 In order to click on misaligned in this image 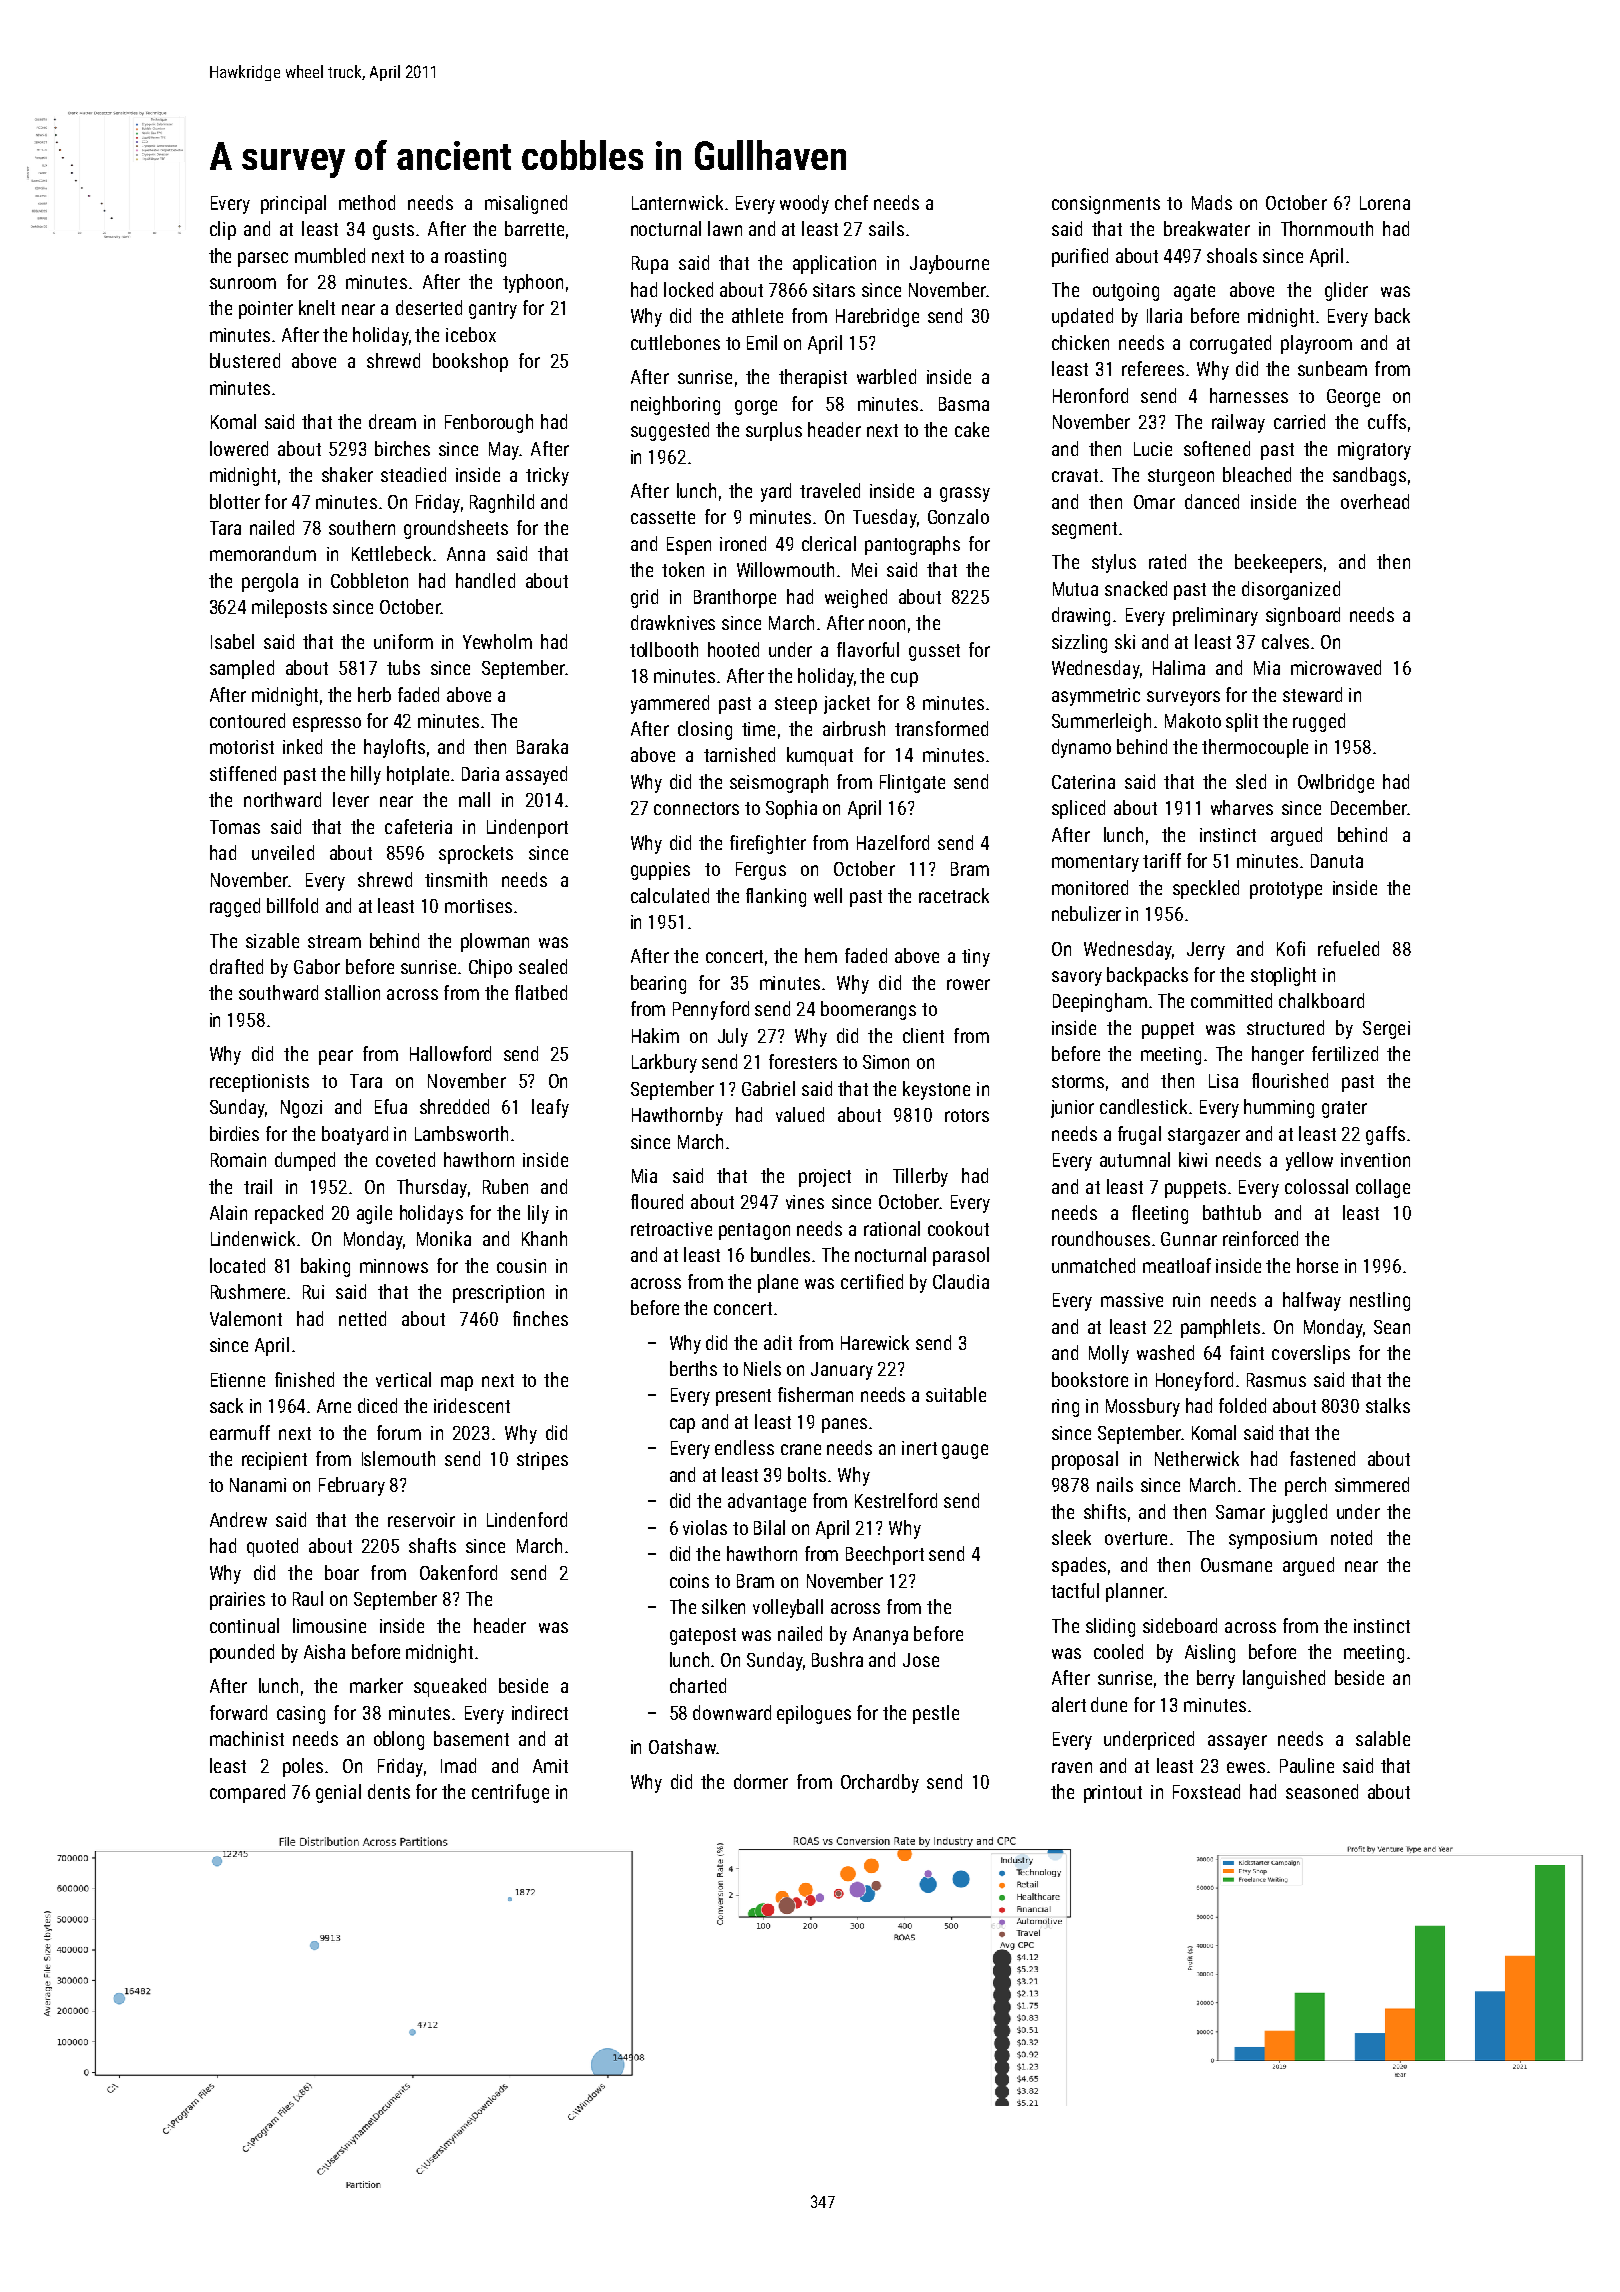, I will do `click(526, 204)`.
